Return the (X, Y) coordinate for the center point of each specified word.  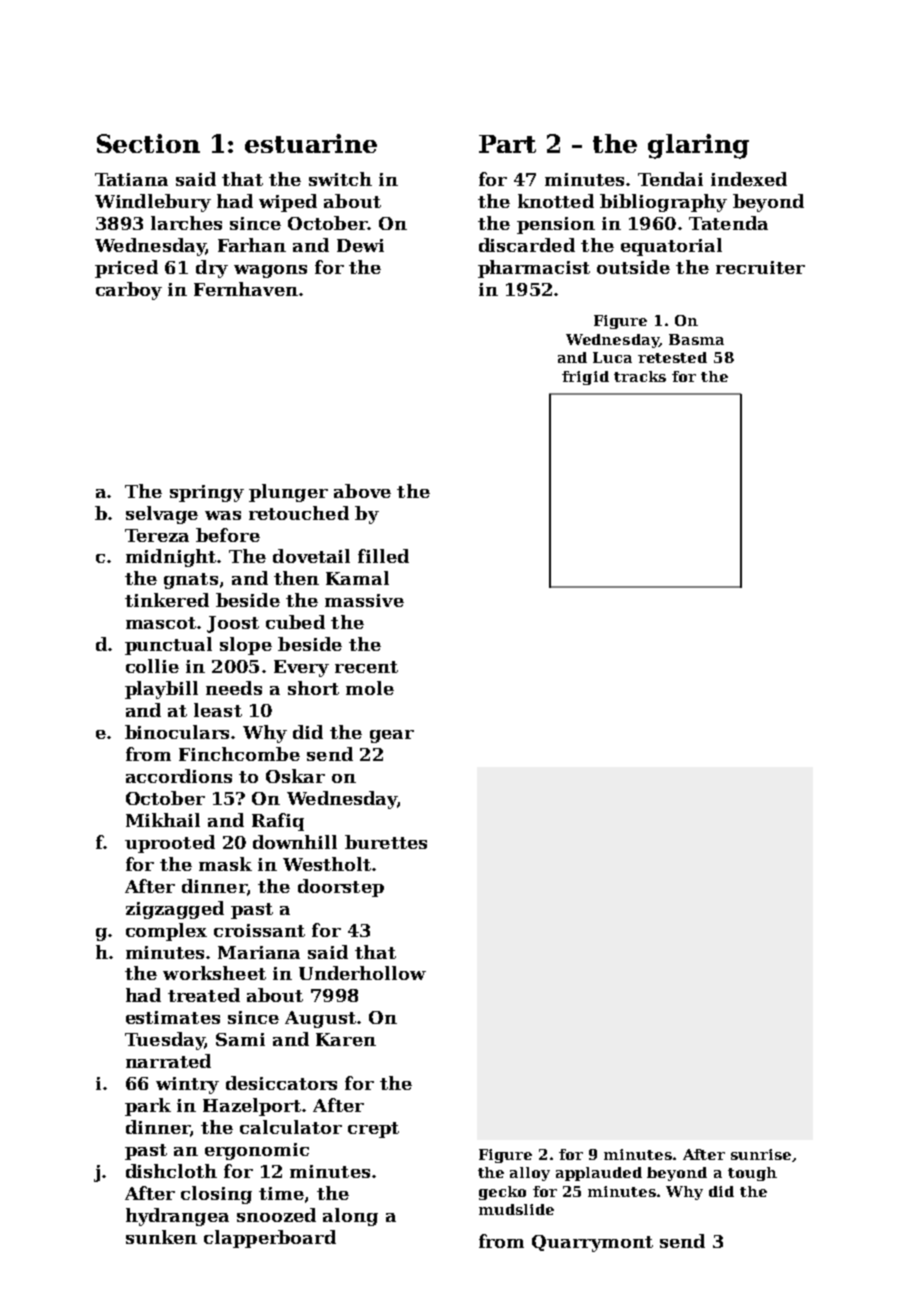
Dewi (360, 245)
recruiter (760, 267)
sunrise (761, 1154)
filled (383, 556)
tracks (640, 376)
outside (633, 267)
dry (212, 269)
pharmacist (534, 269)
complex (166, 932)
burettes (386, 842)
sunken (161, 1237)
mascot (161, 623)
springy (207, 493)
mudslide (516, 1209)
